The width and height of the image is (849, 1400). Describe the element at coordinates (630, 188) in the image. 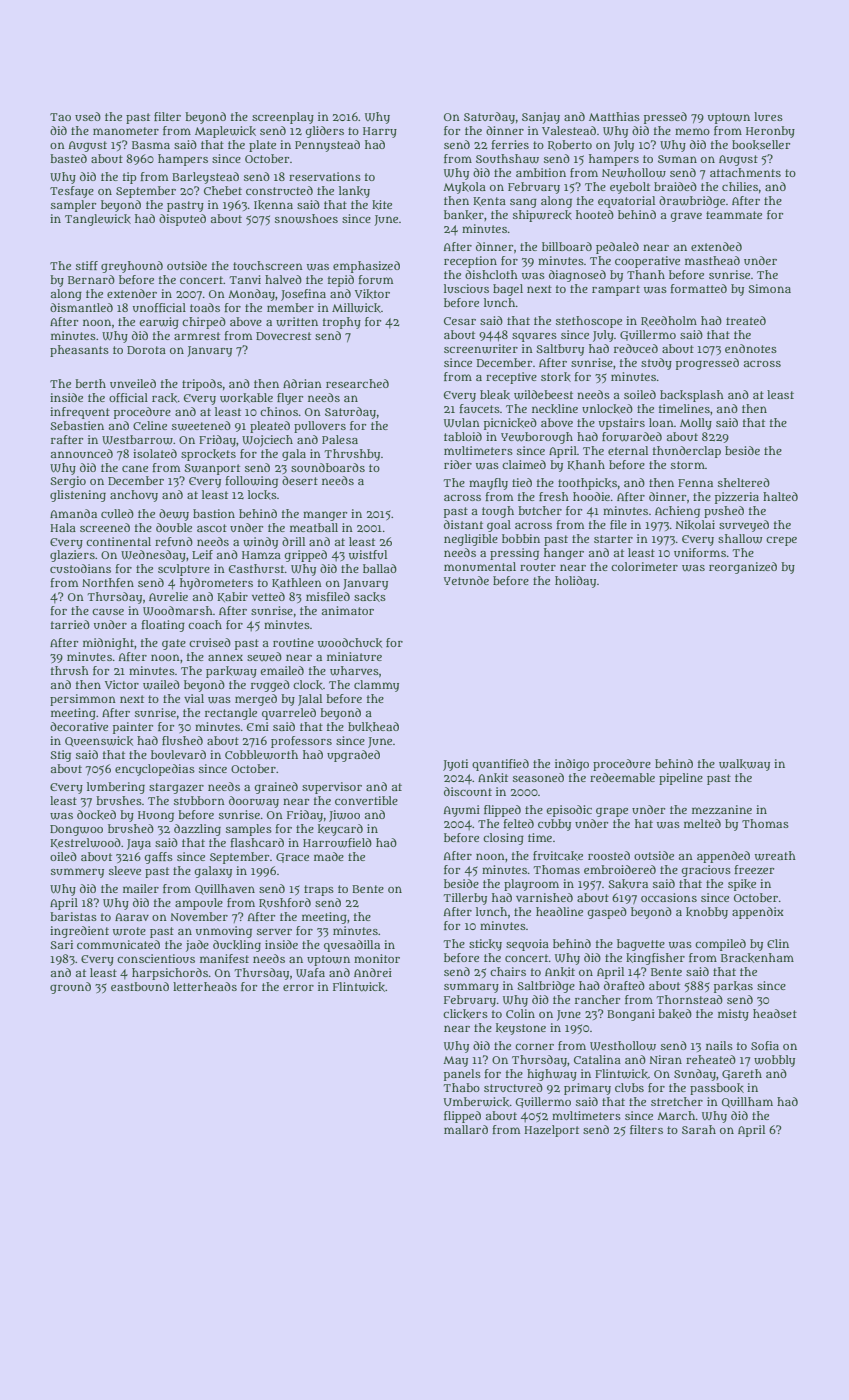

I see `eyebolt` at that location.
